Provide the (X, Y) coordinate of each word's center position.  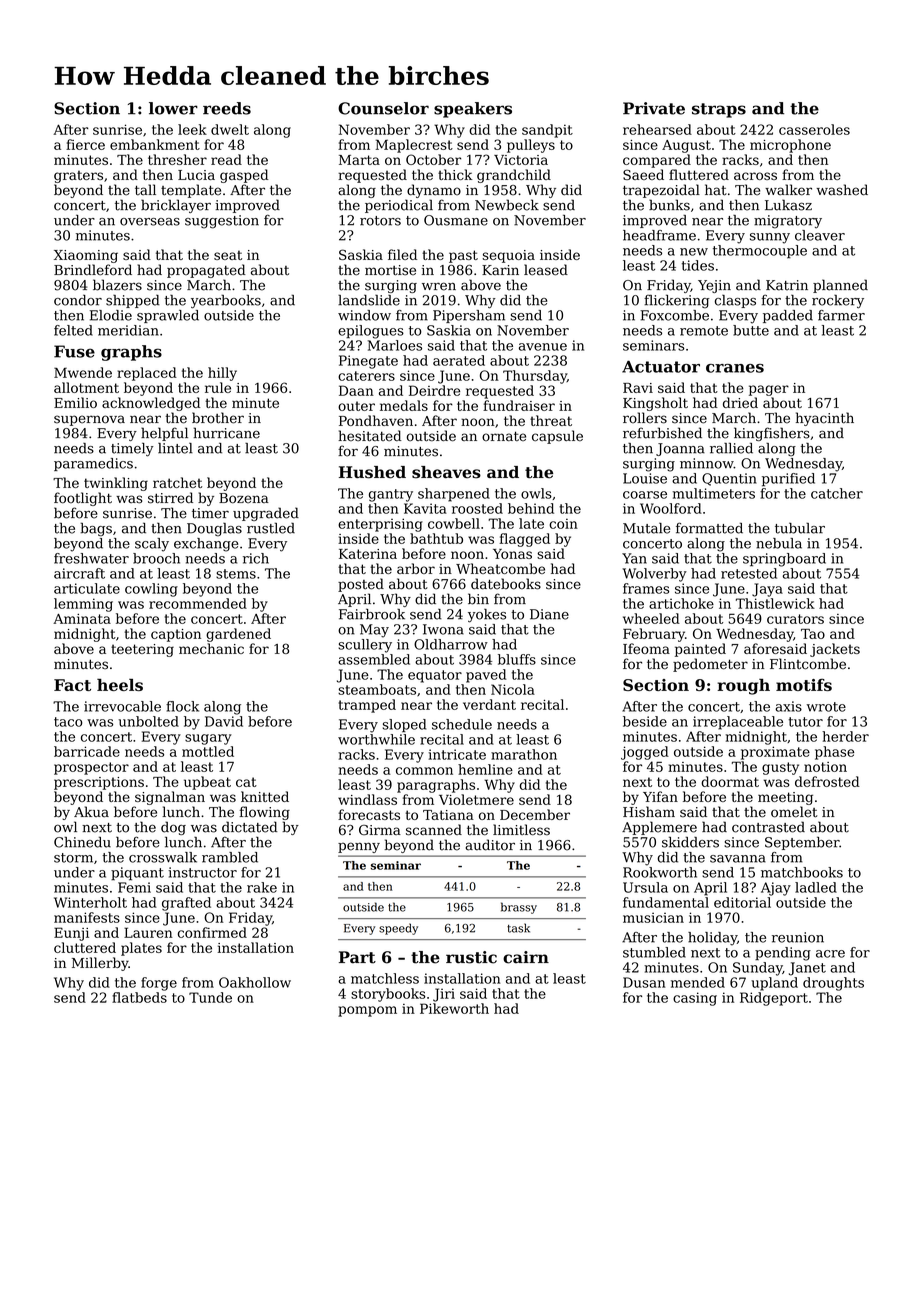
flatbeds (139, 997)
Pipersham (469, 316)
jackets (835, 650)
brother (218, 418)
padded (788, 316)
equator (435, 676)
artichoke (681, 603)
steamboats (377, 689)
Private (654, 108)
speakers (473, 110)
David (224, 721)
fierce (85, 144)
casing (695, 999)
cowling (151, 590)
